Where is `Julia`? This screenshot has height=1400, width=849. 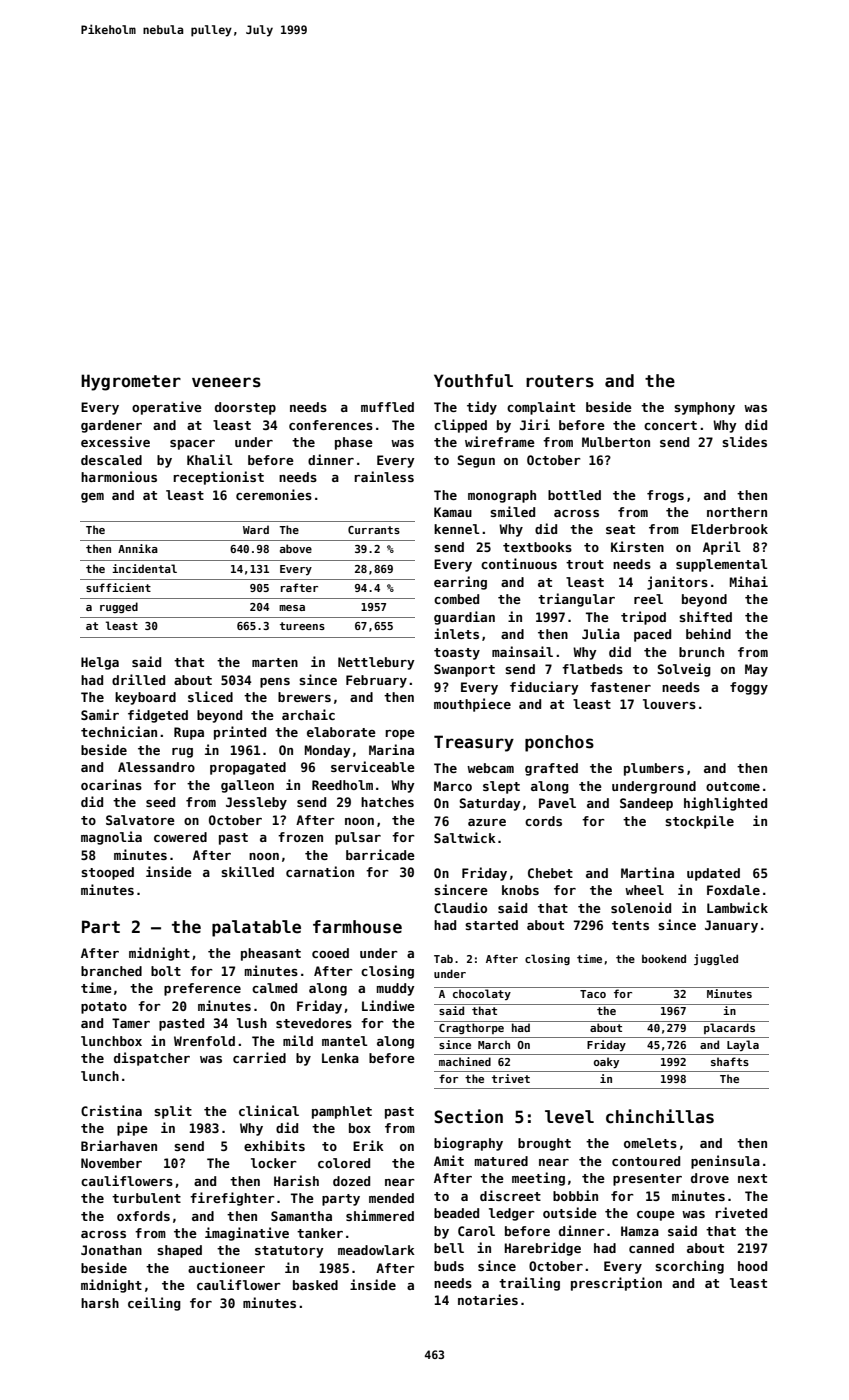 Julia is located at coordinates (601, 633).
